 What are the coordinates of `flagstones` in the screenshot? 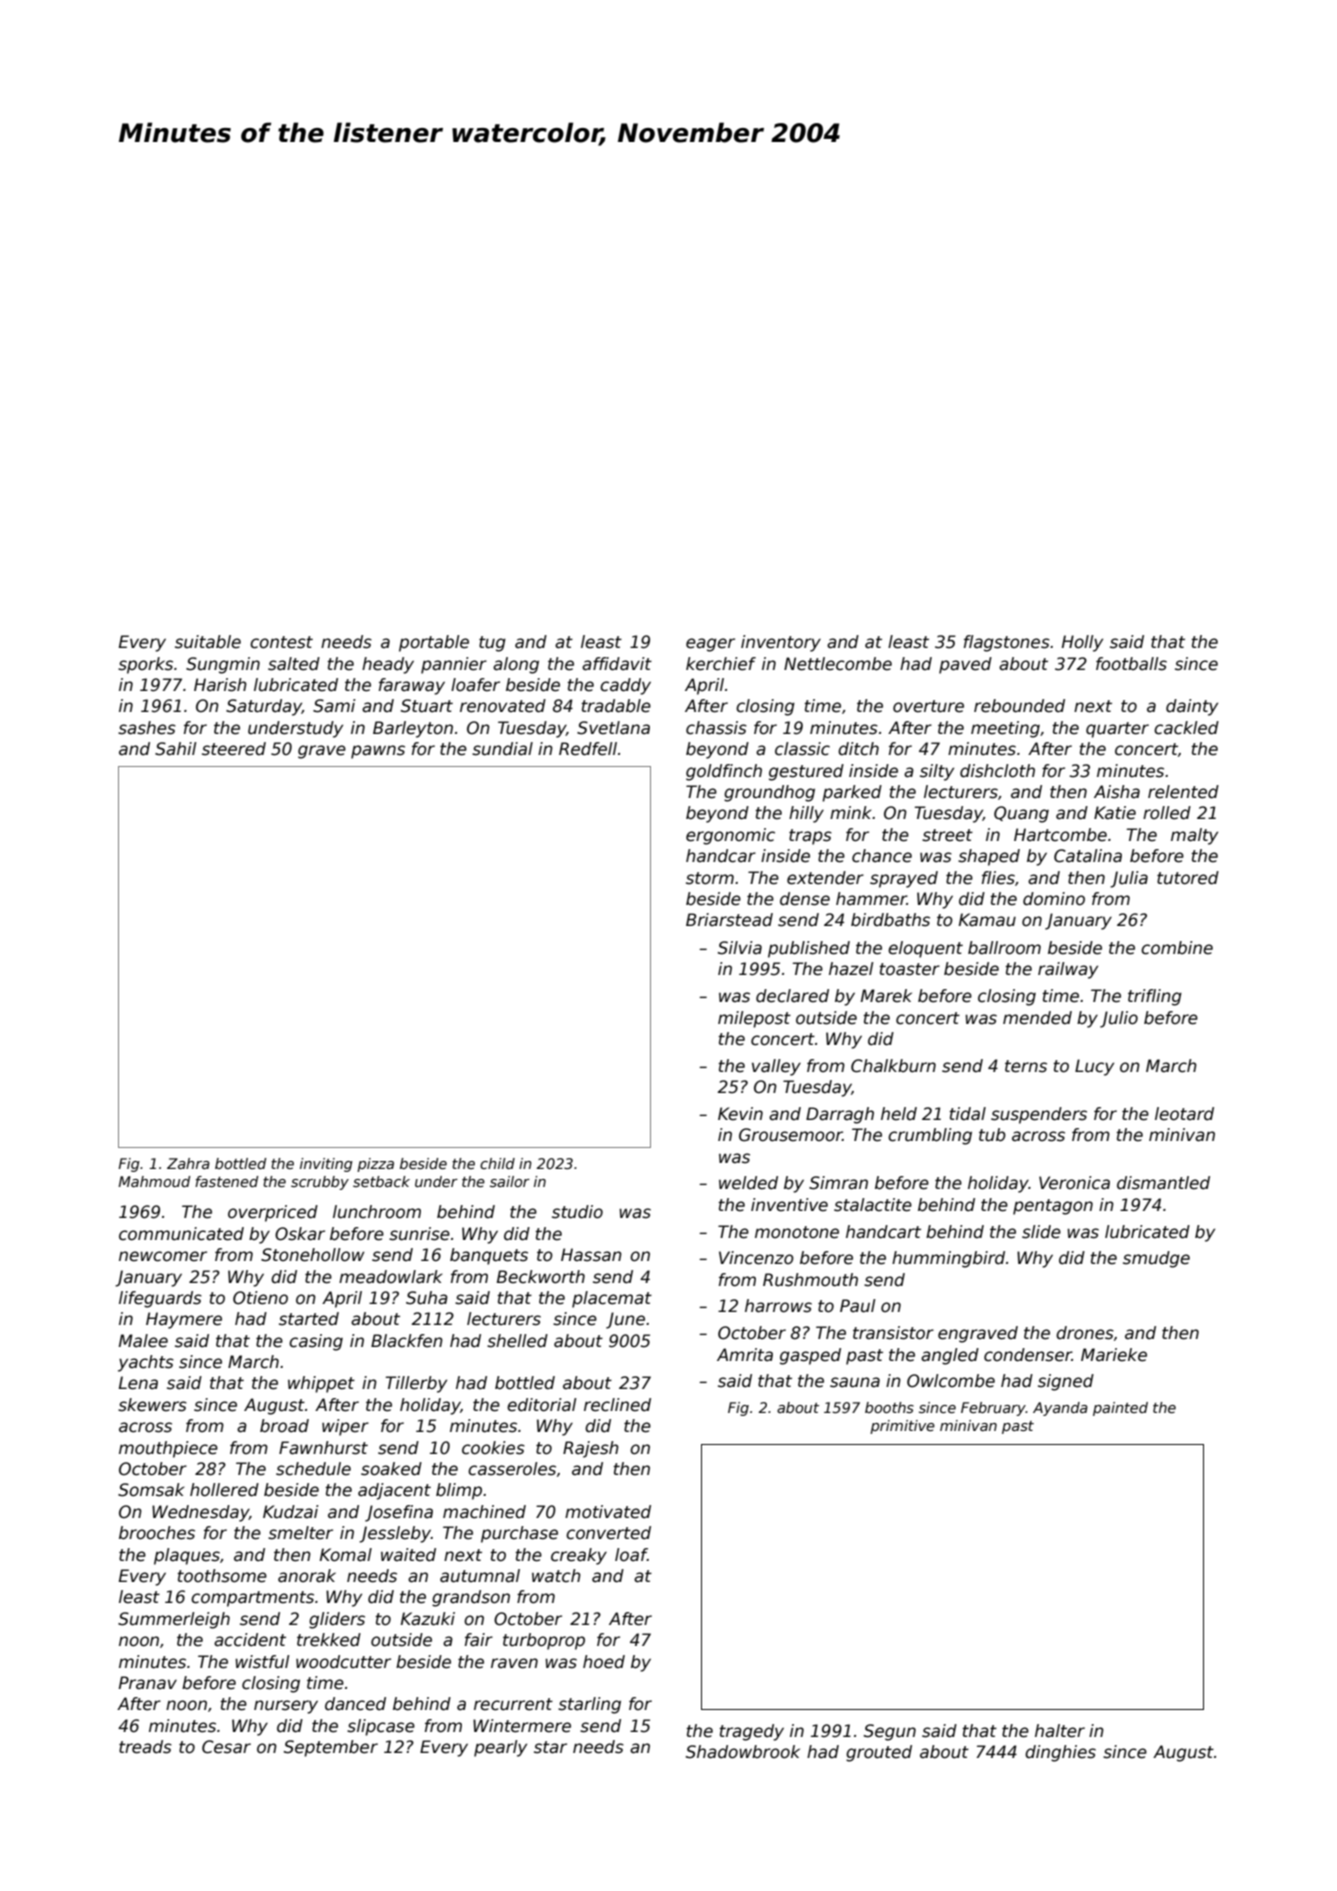 It's located at (1007, 643).
